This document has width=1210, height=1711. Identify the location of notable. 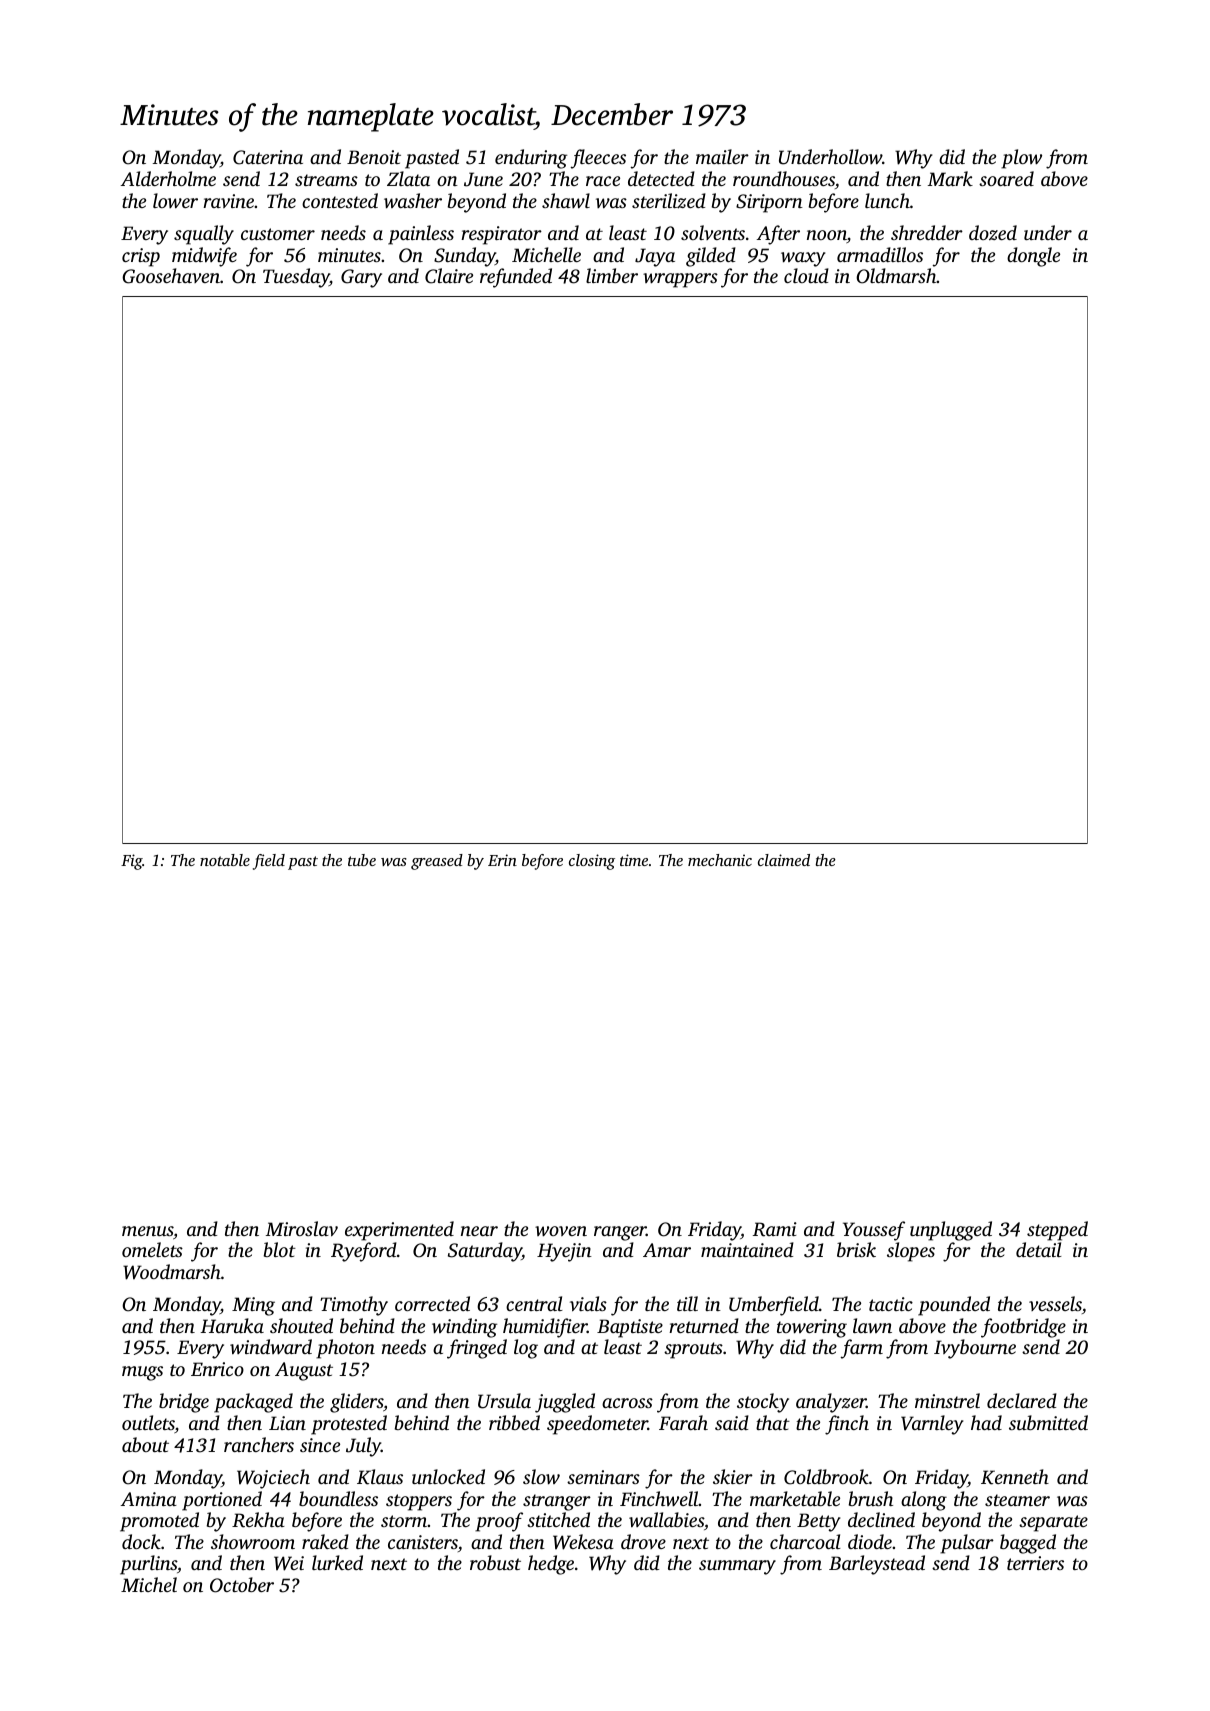
(225, 860).
